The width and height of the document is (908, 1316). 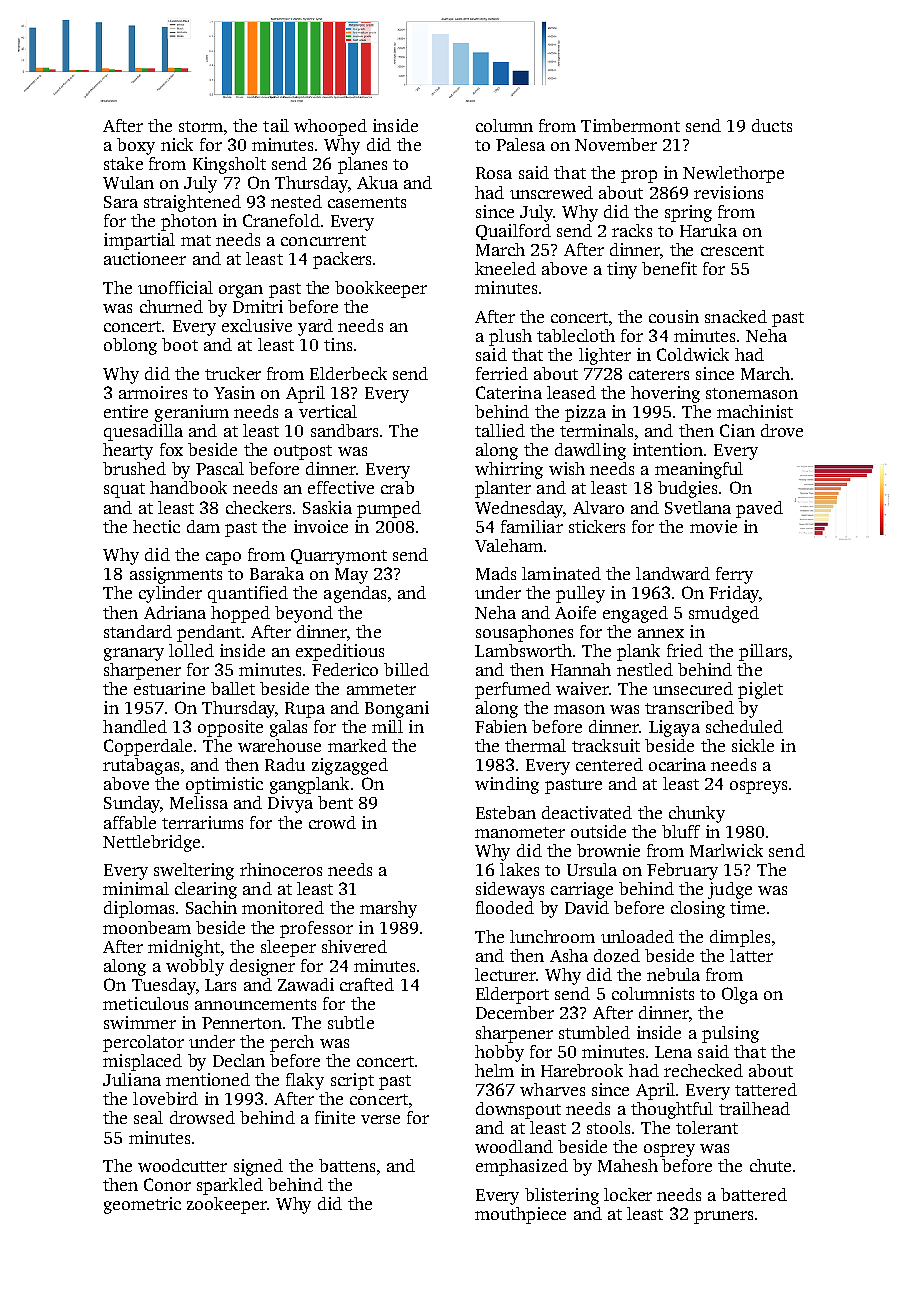 I want to click on planes, so click(x=362, y=165).
